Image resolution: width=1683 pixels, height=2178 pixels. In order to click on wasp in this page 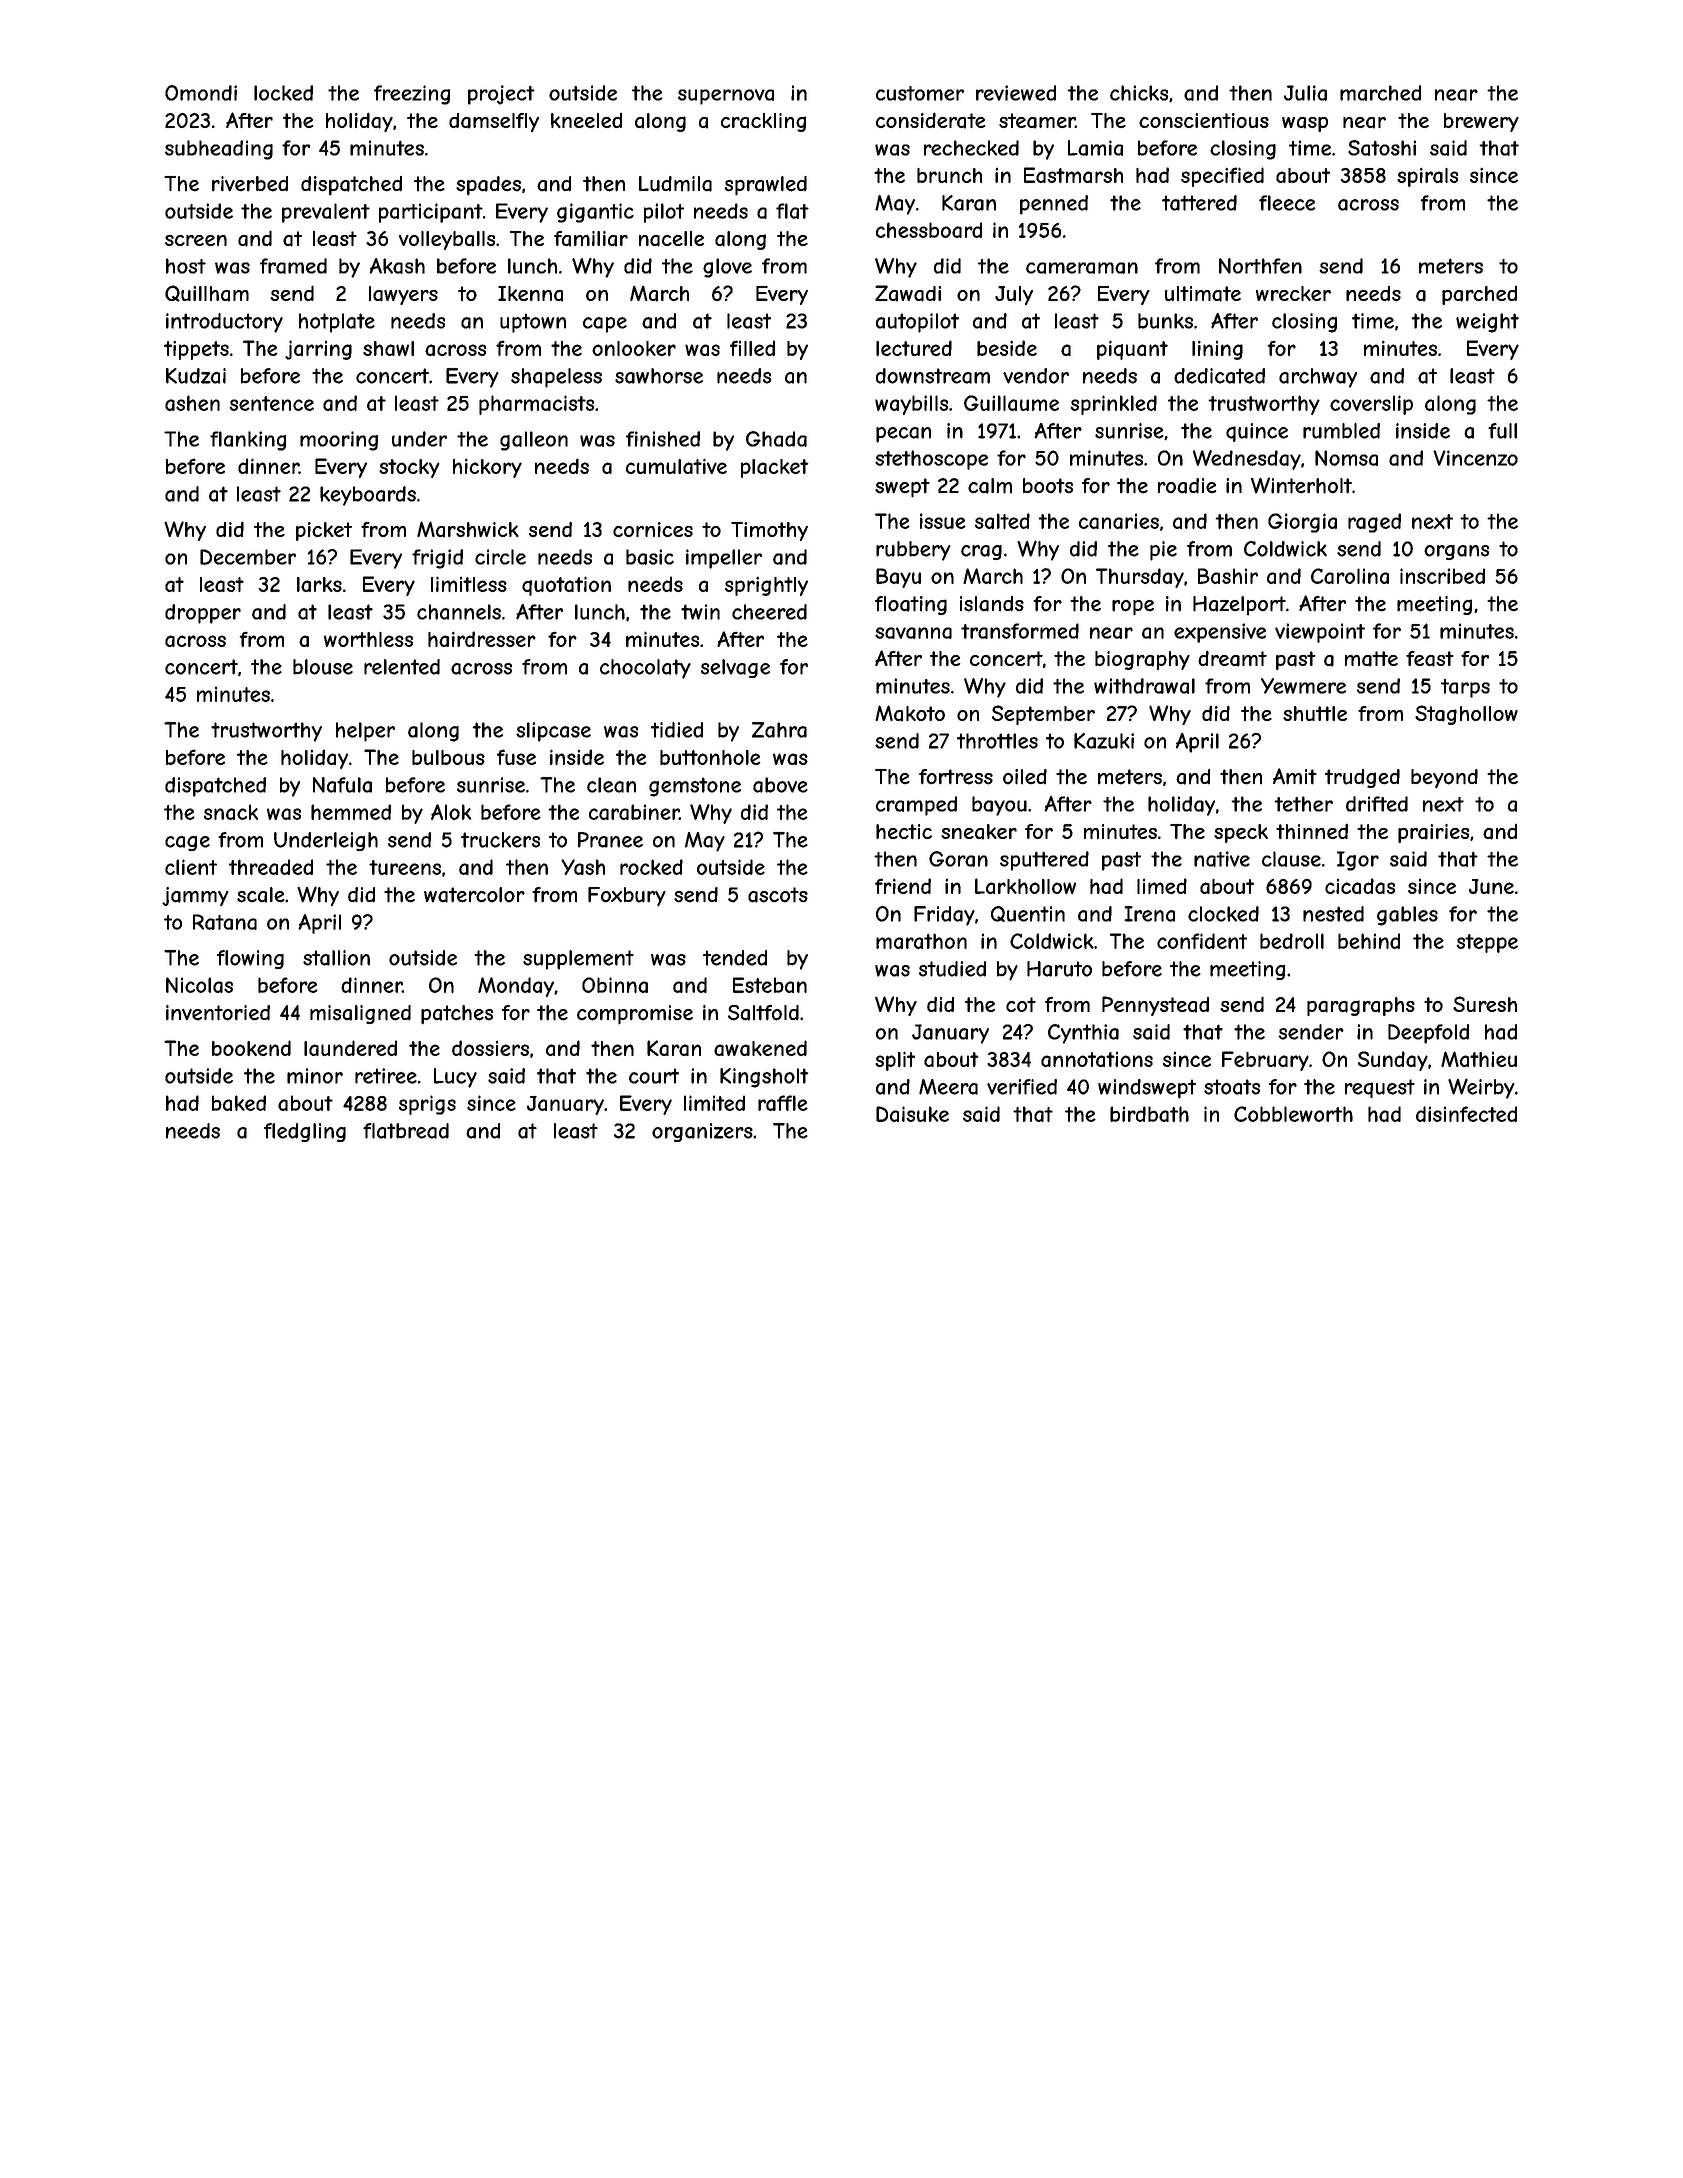, I will do `click(1305, 124)`.
